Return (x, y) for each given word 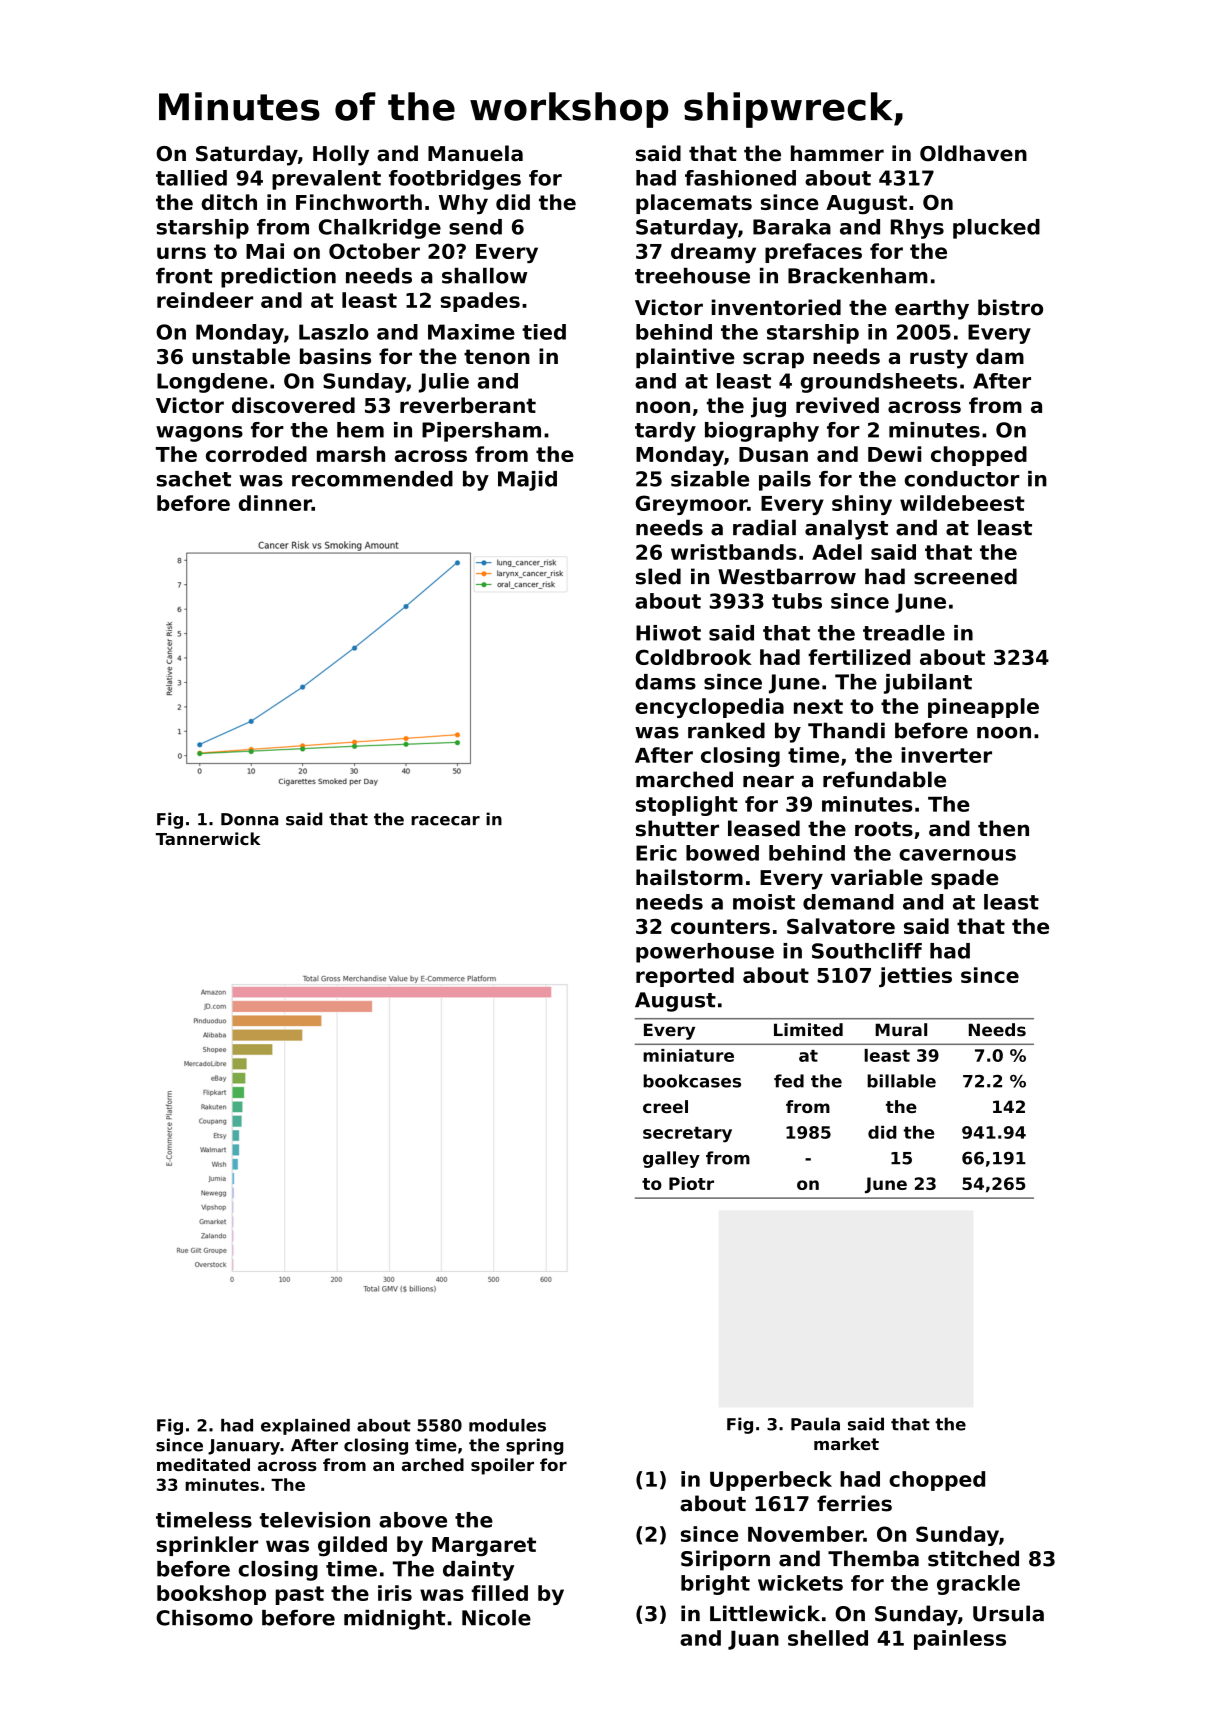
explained (305, 1427)
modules (507, 1425)
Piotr (691, 1183)
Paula (815, 1424)
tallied (191, 178)
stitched (973, 1558)
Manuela (475, 153)
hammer (837, 153)
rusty (939, 359)
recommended (372, 479)
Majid (527, 481)
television (315, 1520)
